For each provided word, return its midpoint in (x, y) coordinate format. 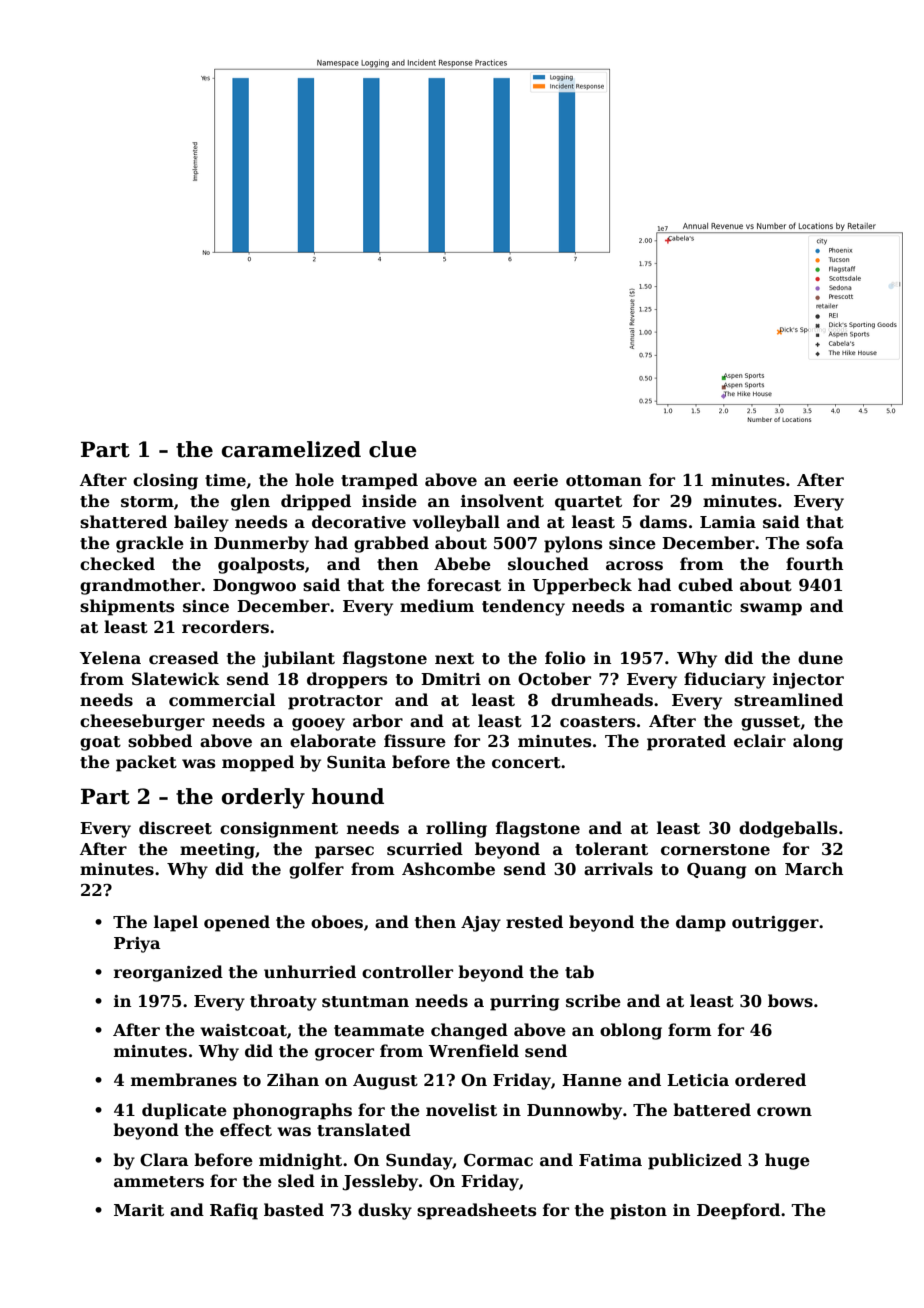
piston (638, 1212)
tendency (523, 607)
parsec (344, 852)
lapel (176, 923)
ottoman (604, 481)
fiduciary (725, 680)
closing (165, 481)
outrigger (775, 924)
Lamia (728, 522)
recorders (225, 627)
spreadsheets (476, 1211)
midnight (300, 1161)
